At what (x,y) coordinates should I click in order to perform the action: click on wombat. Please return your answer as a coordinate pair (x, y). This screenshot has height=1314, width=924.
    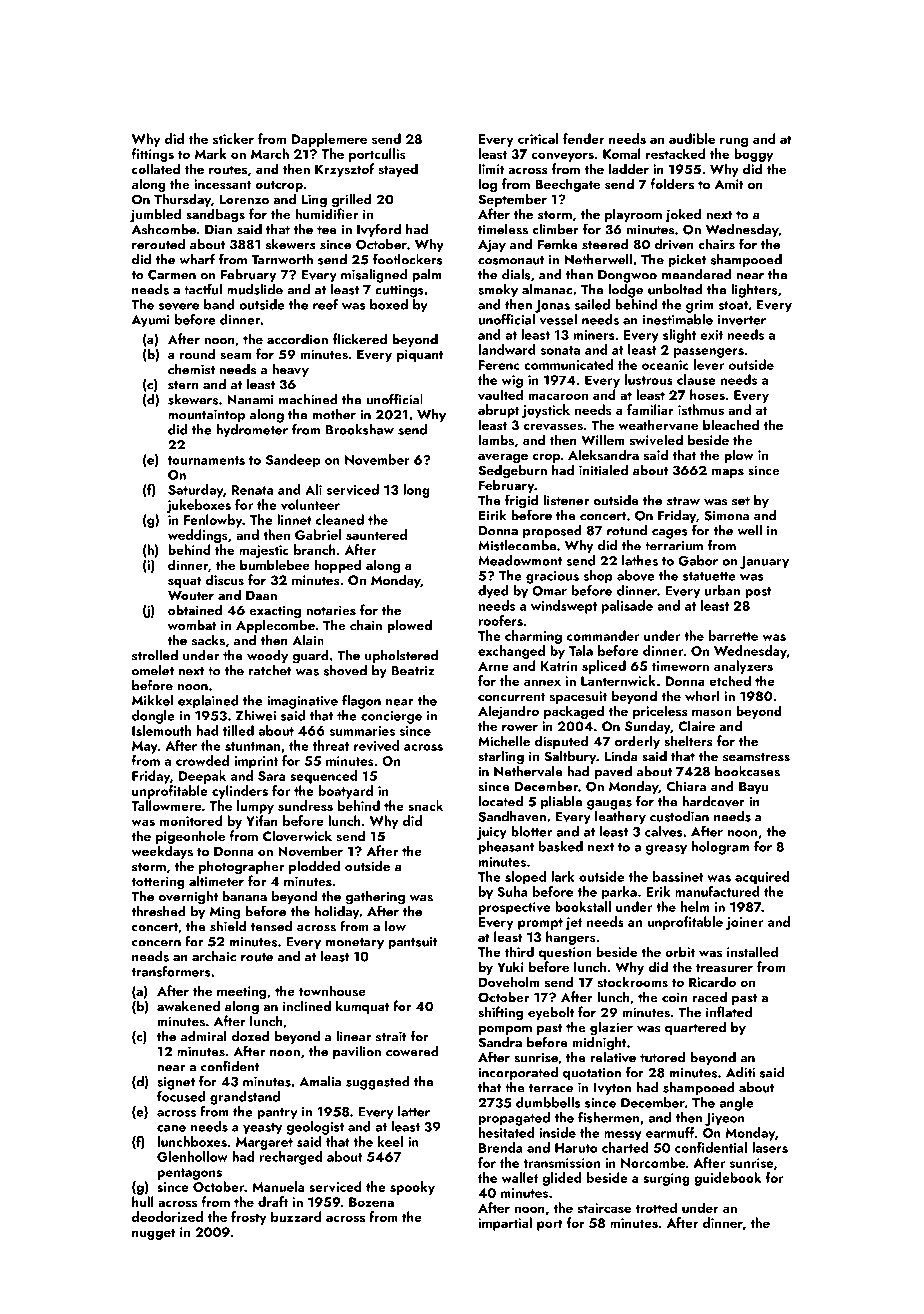
    Looking at the image, I should click on (192, 624).
